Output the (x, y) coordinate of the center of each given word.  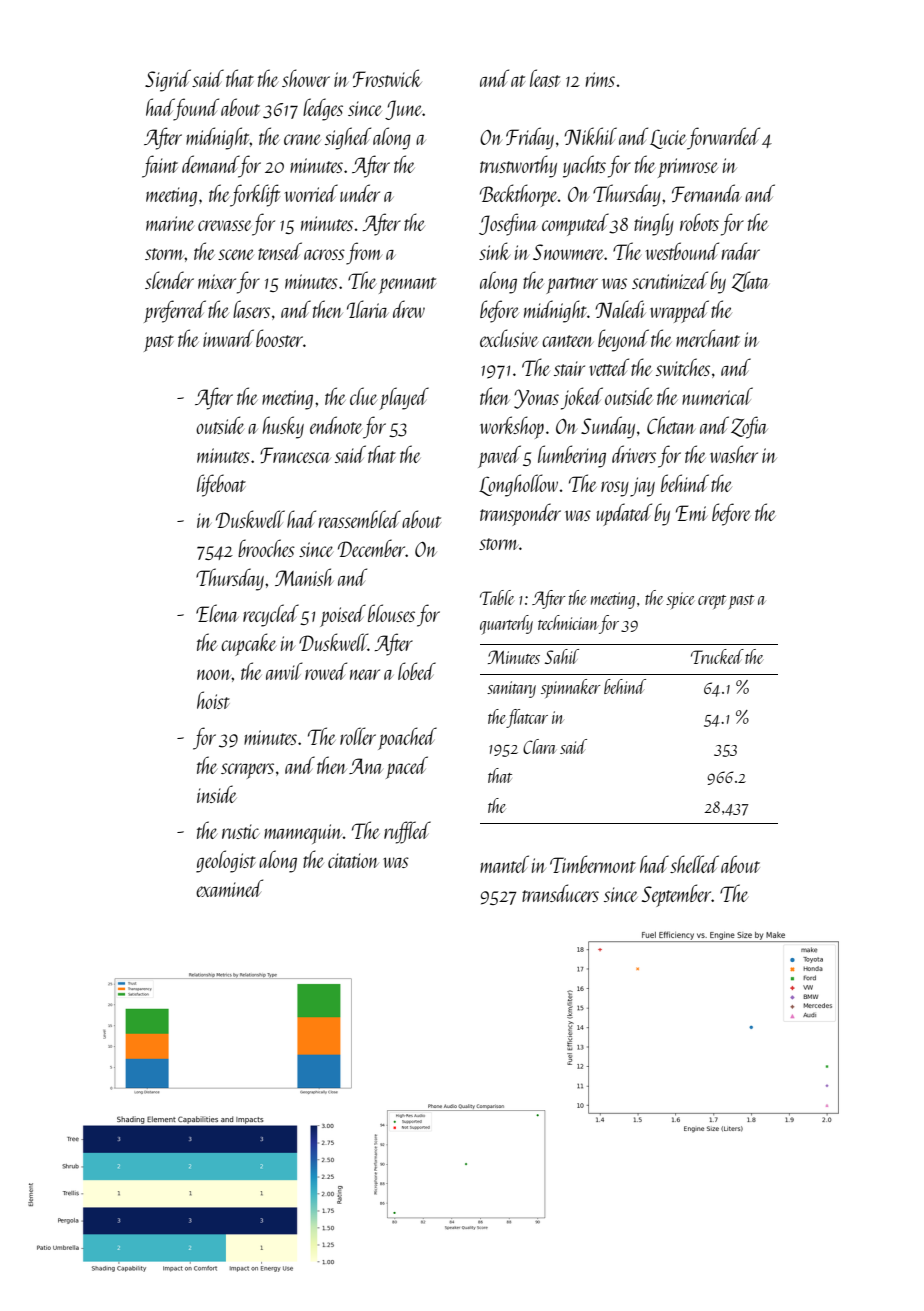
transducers (560, 893)
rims (600, 79)
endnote (336, 425)
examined (229, 888)
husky (283, 427)
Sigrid (168, 80)
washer (734, 454)
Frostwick (387, 78)
